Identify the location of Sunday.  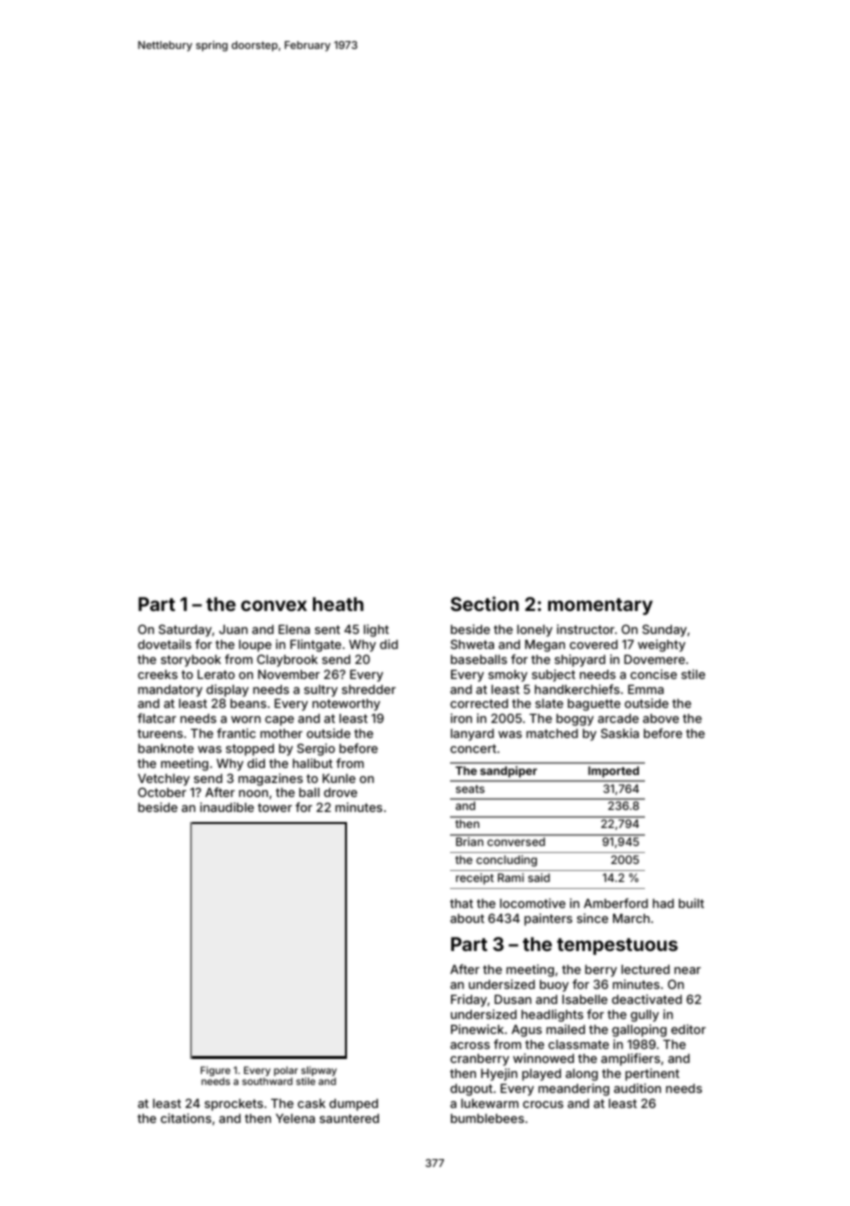
(664, 630).
